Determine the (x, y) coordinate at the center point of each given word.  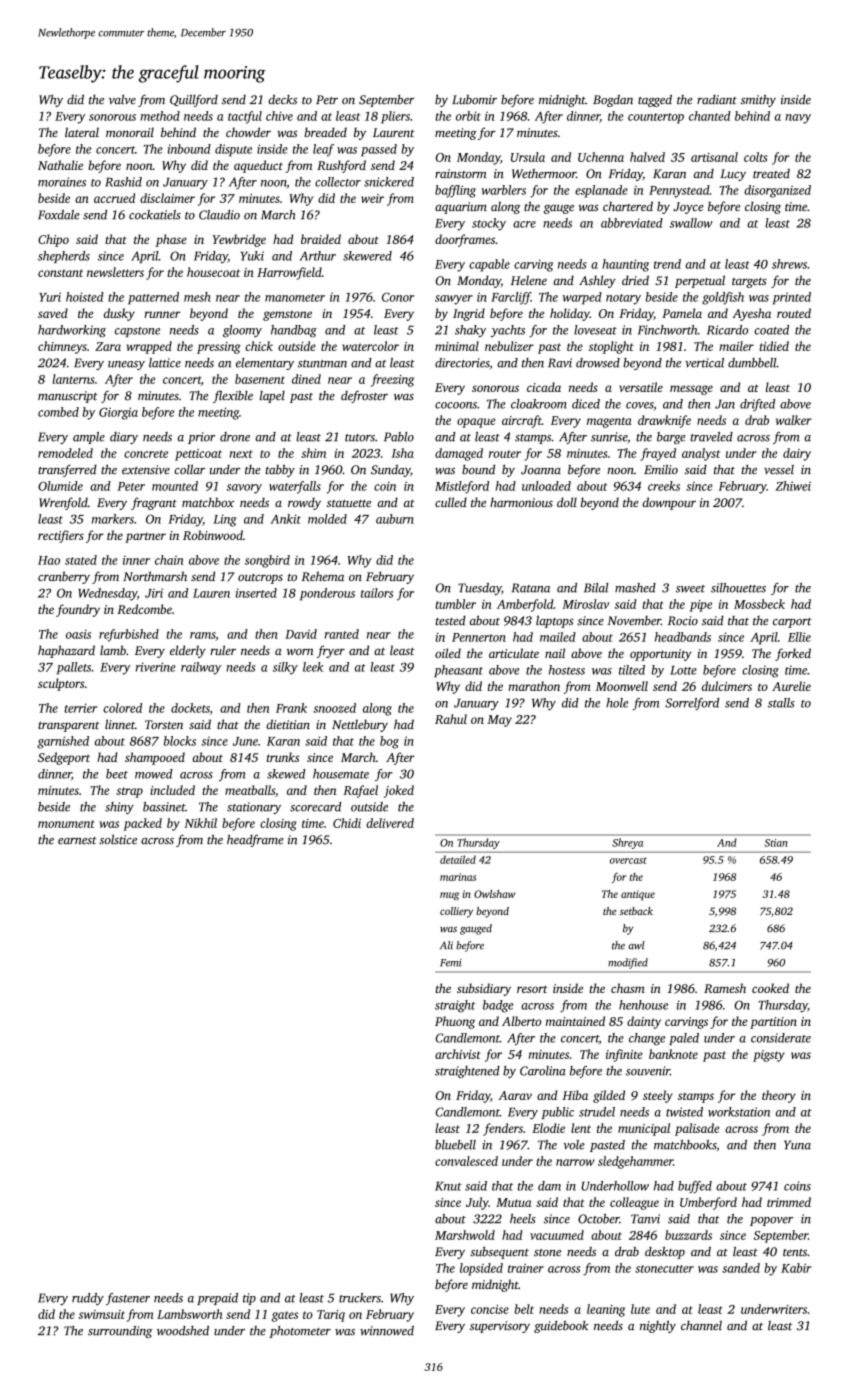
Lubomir (474, 100)
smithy (758, 100)
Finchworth (668, 330)
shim (313, 453)
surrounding (120, 1332)
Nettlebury (360, 725)
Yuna (797, 1145)
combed (58, 412)
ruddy (88, 1299)
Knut (448, 1186)
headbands (683, 637)
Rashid (123, 182)
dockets (190, 708)
